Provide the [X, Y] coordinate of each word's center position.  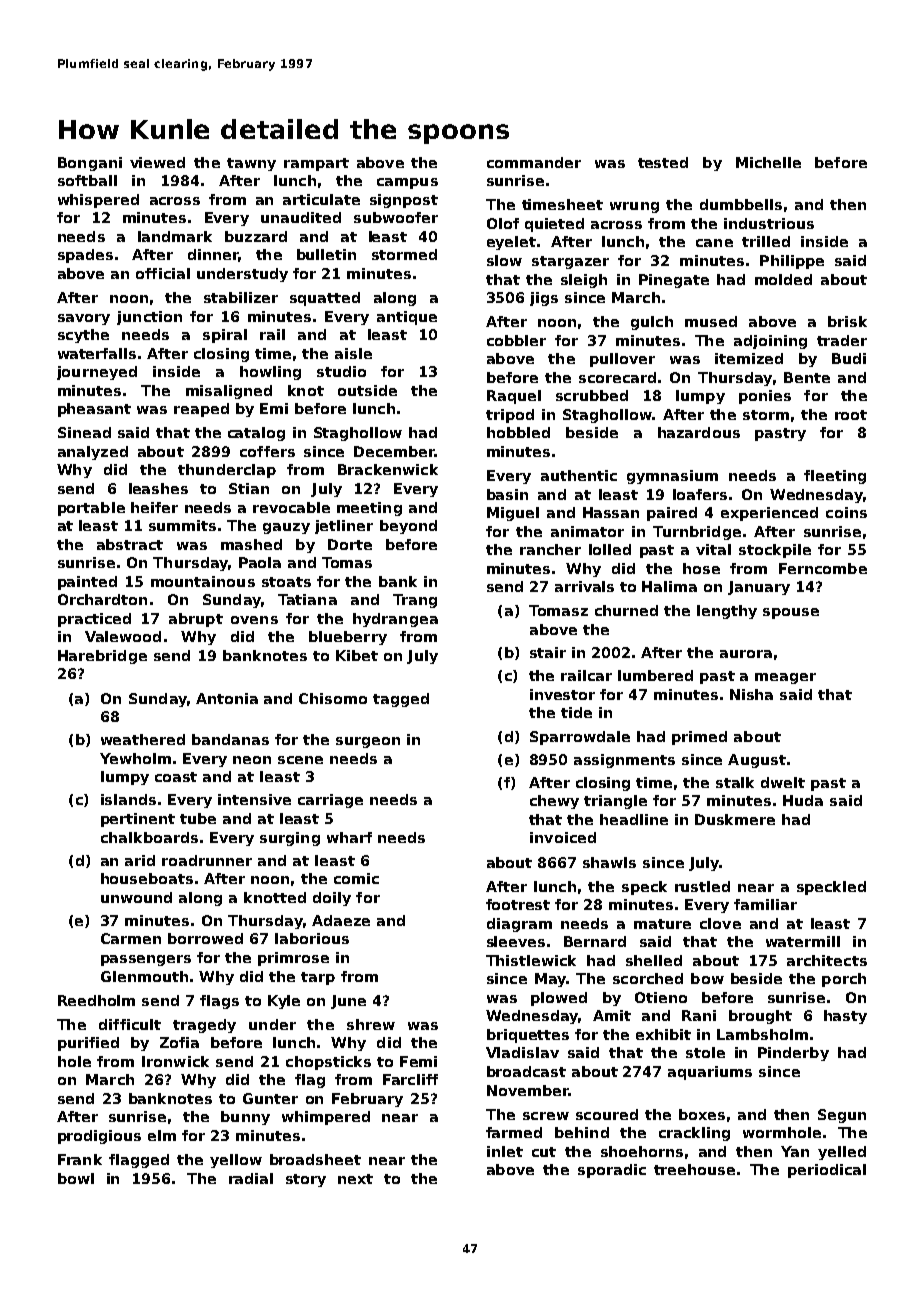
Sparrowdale [580, 738]
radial [251, 1178]
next [355, 1179]
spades [85, 256]
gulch [652, 323]
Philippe [792, 262]
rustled [702, 886]
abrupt [196, 620]
